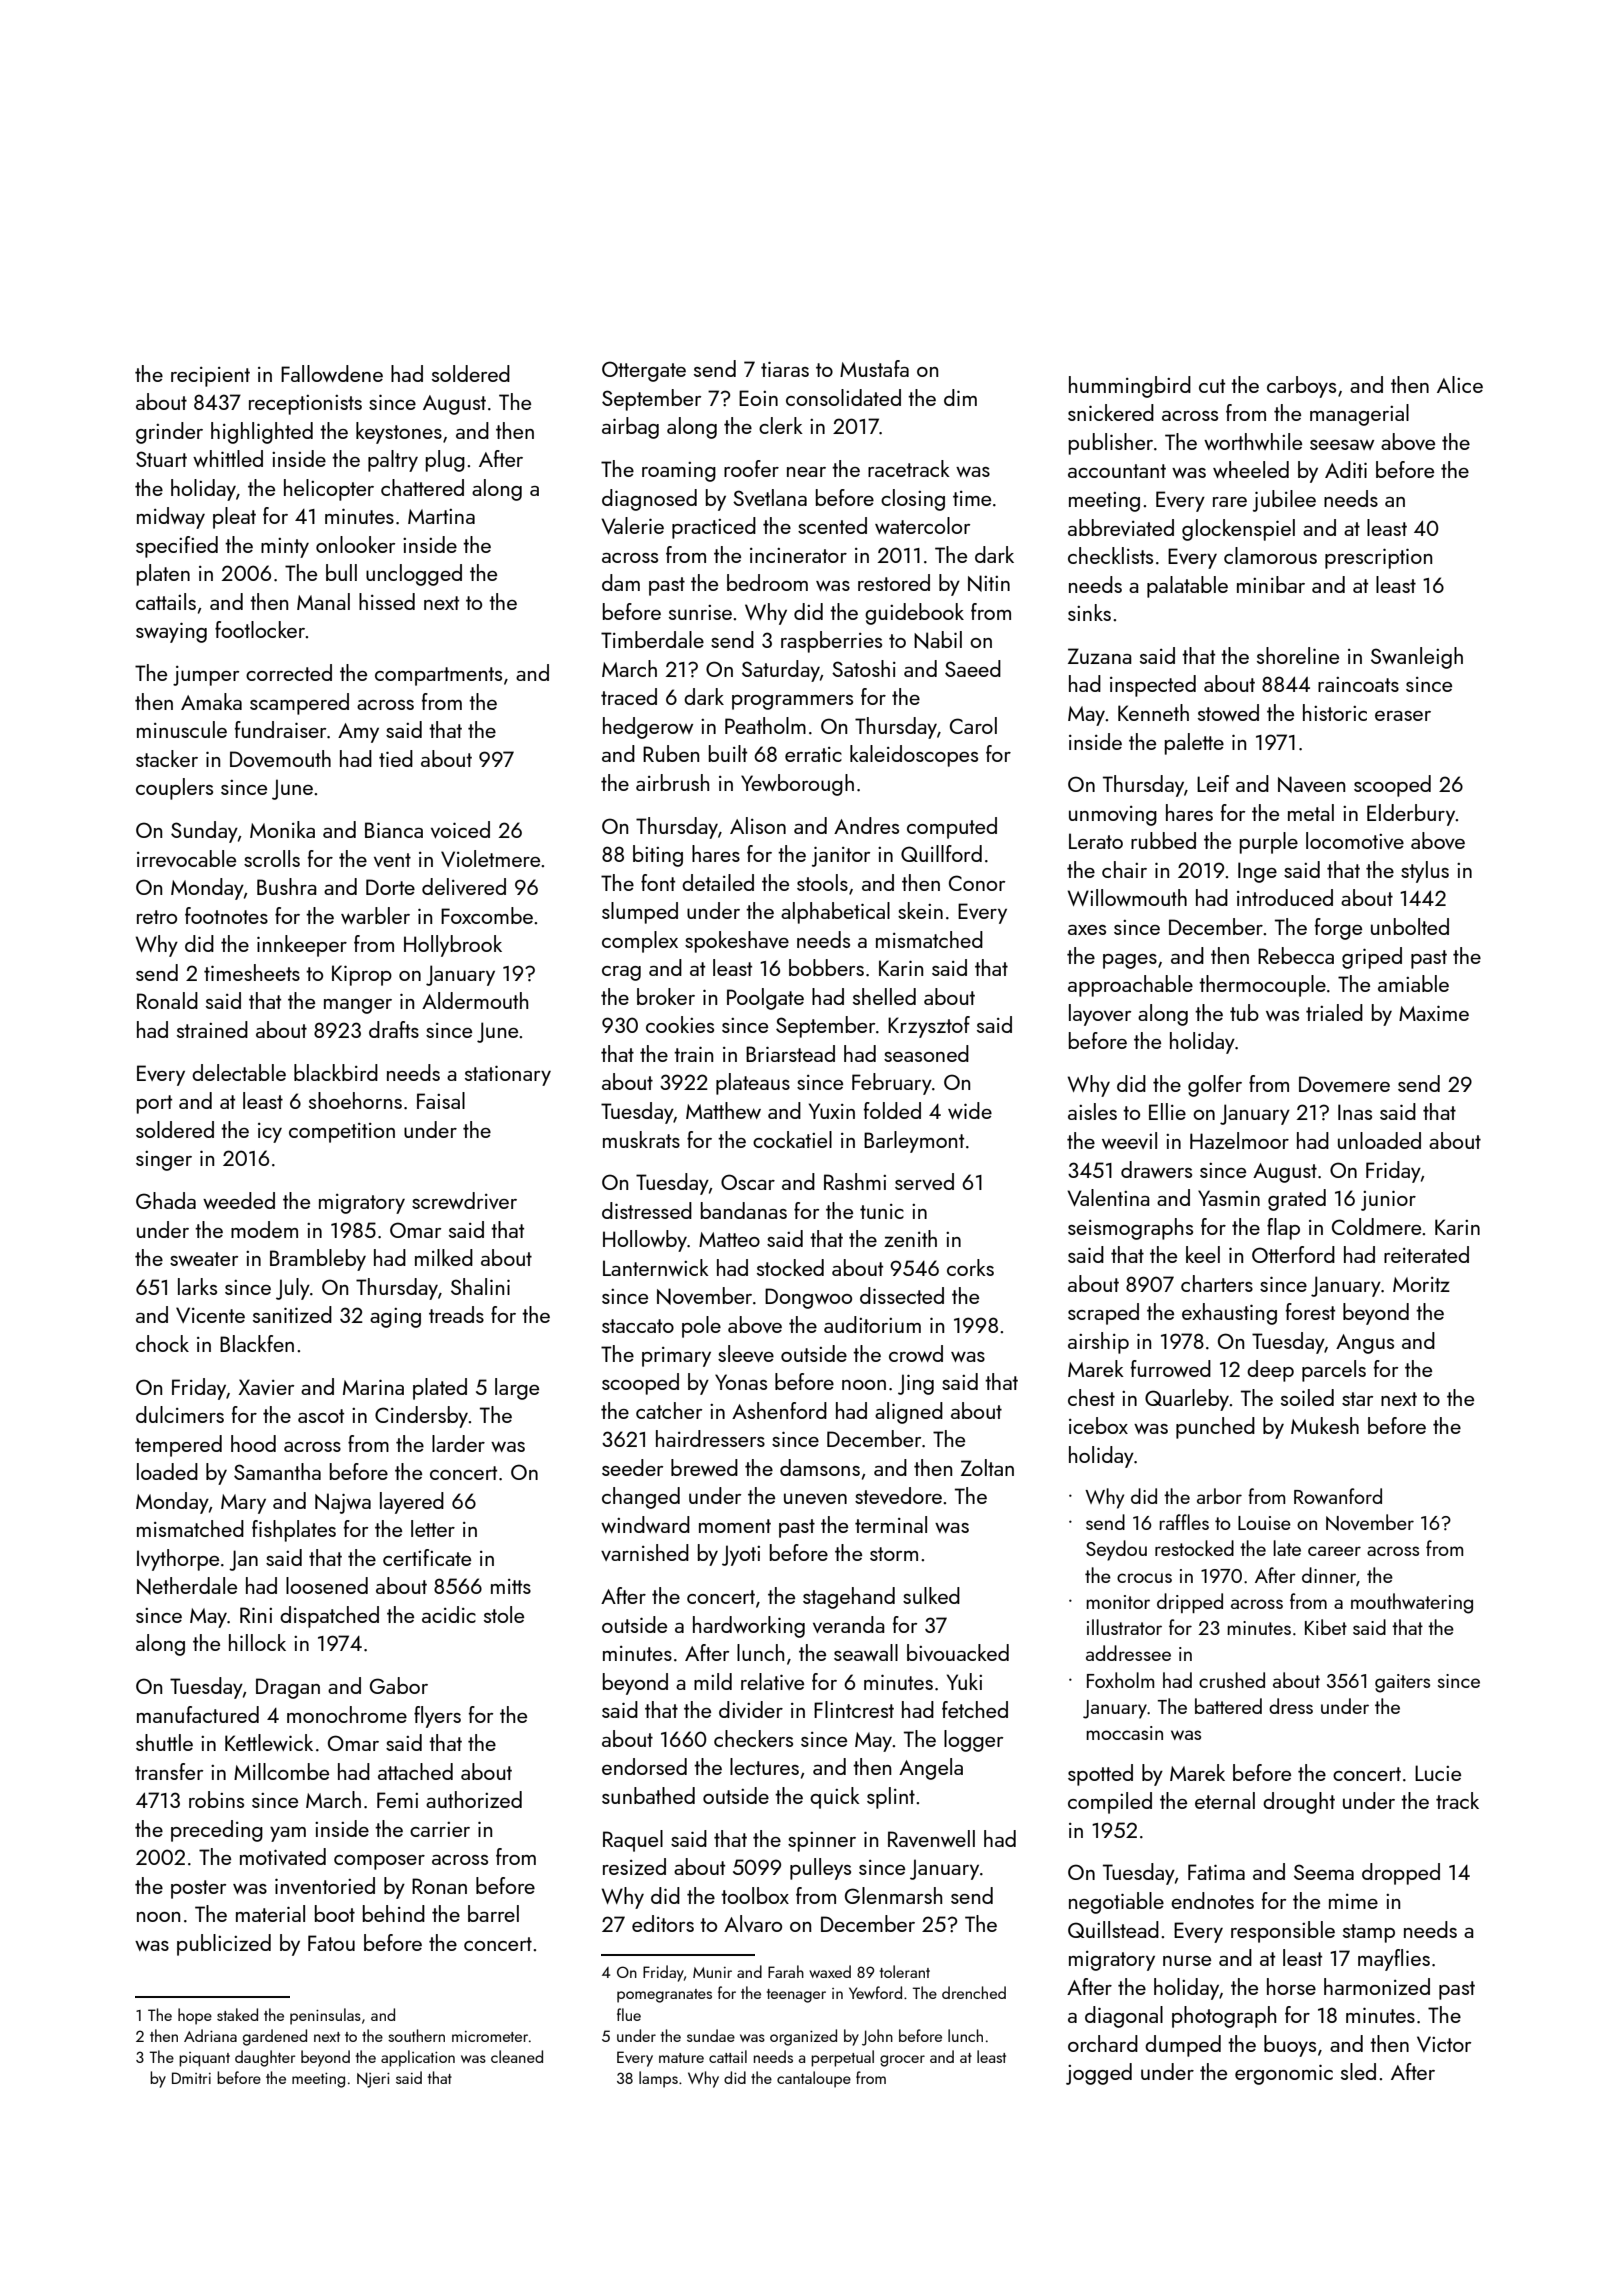 The height and width of the screenshot is (2292, 1620). I want to click on Ghada, so click(166, 1200).
